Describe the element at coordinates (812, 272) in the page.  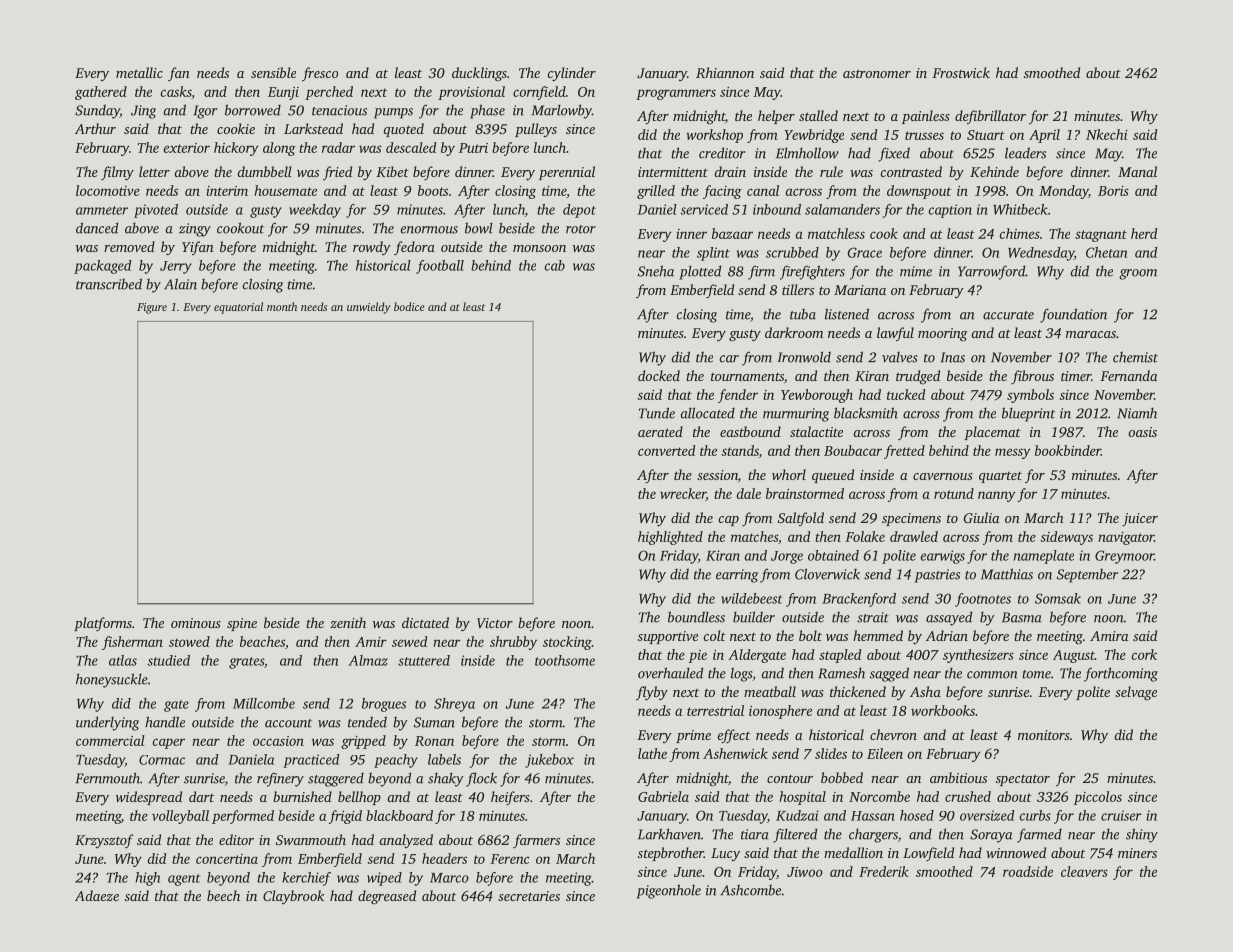
I see `firefighters` at that location.
